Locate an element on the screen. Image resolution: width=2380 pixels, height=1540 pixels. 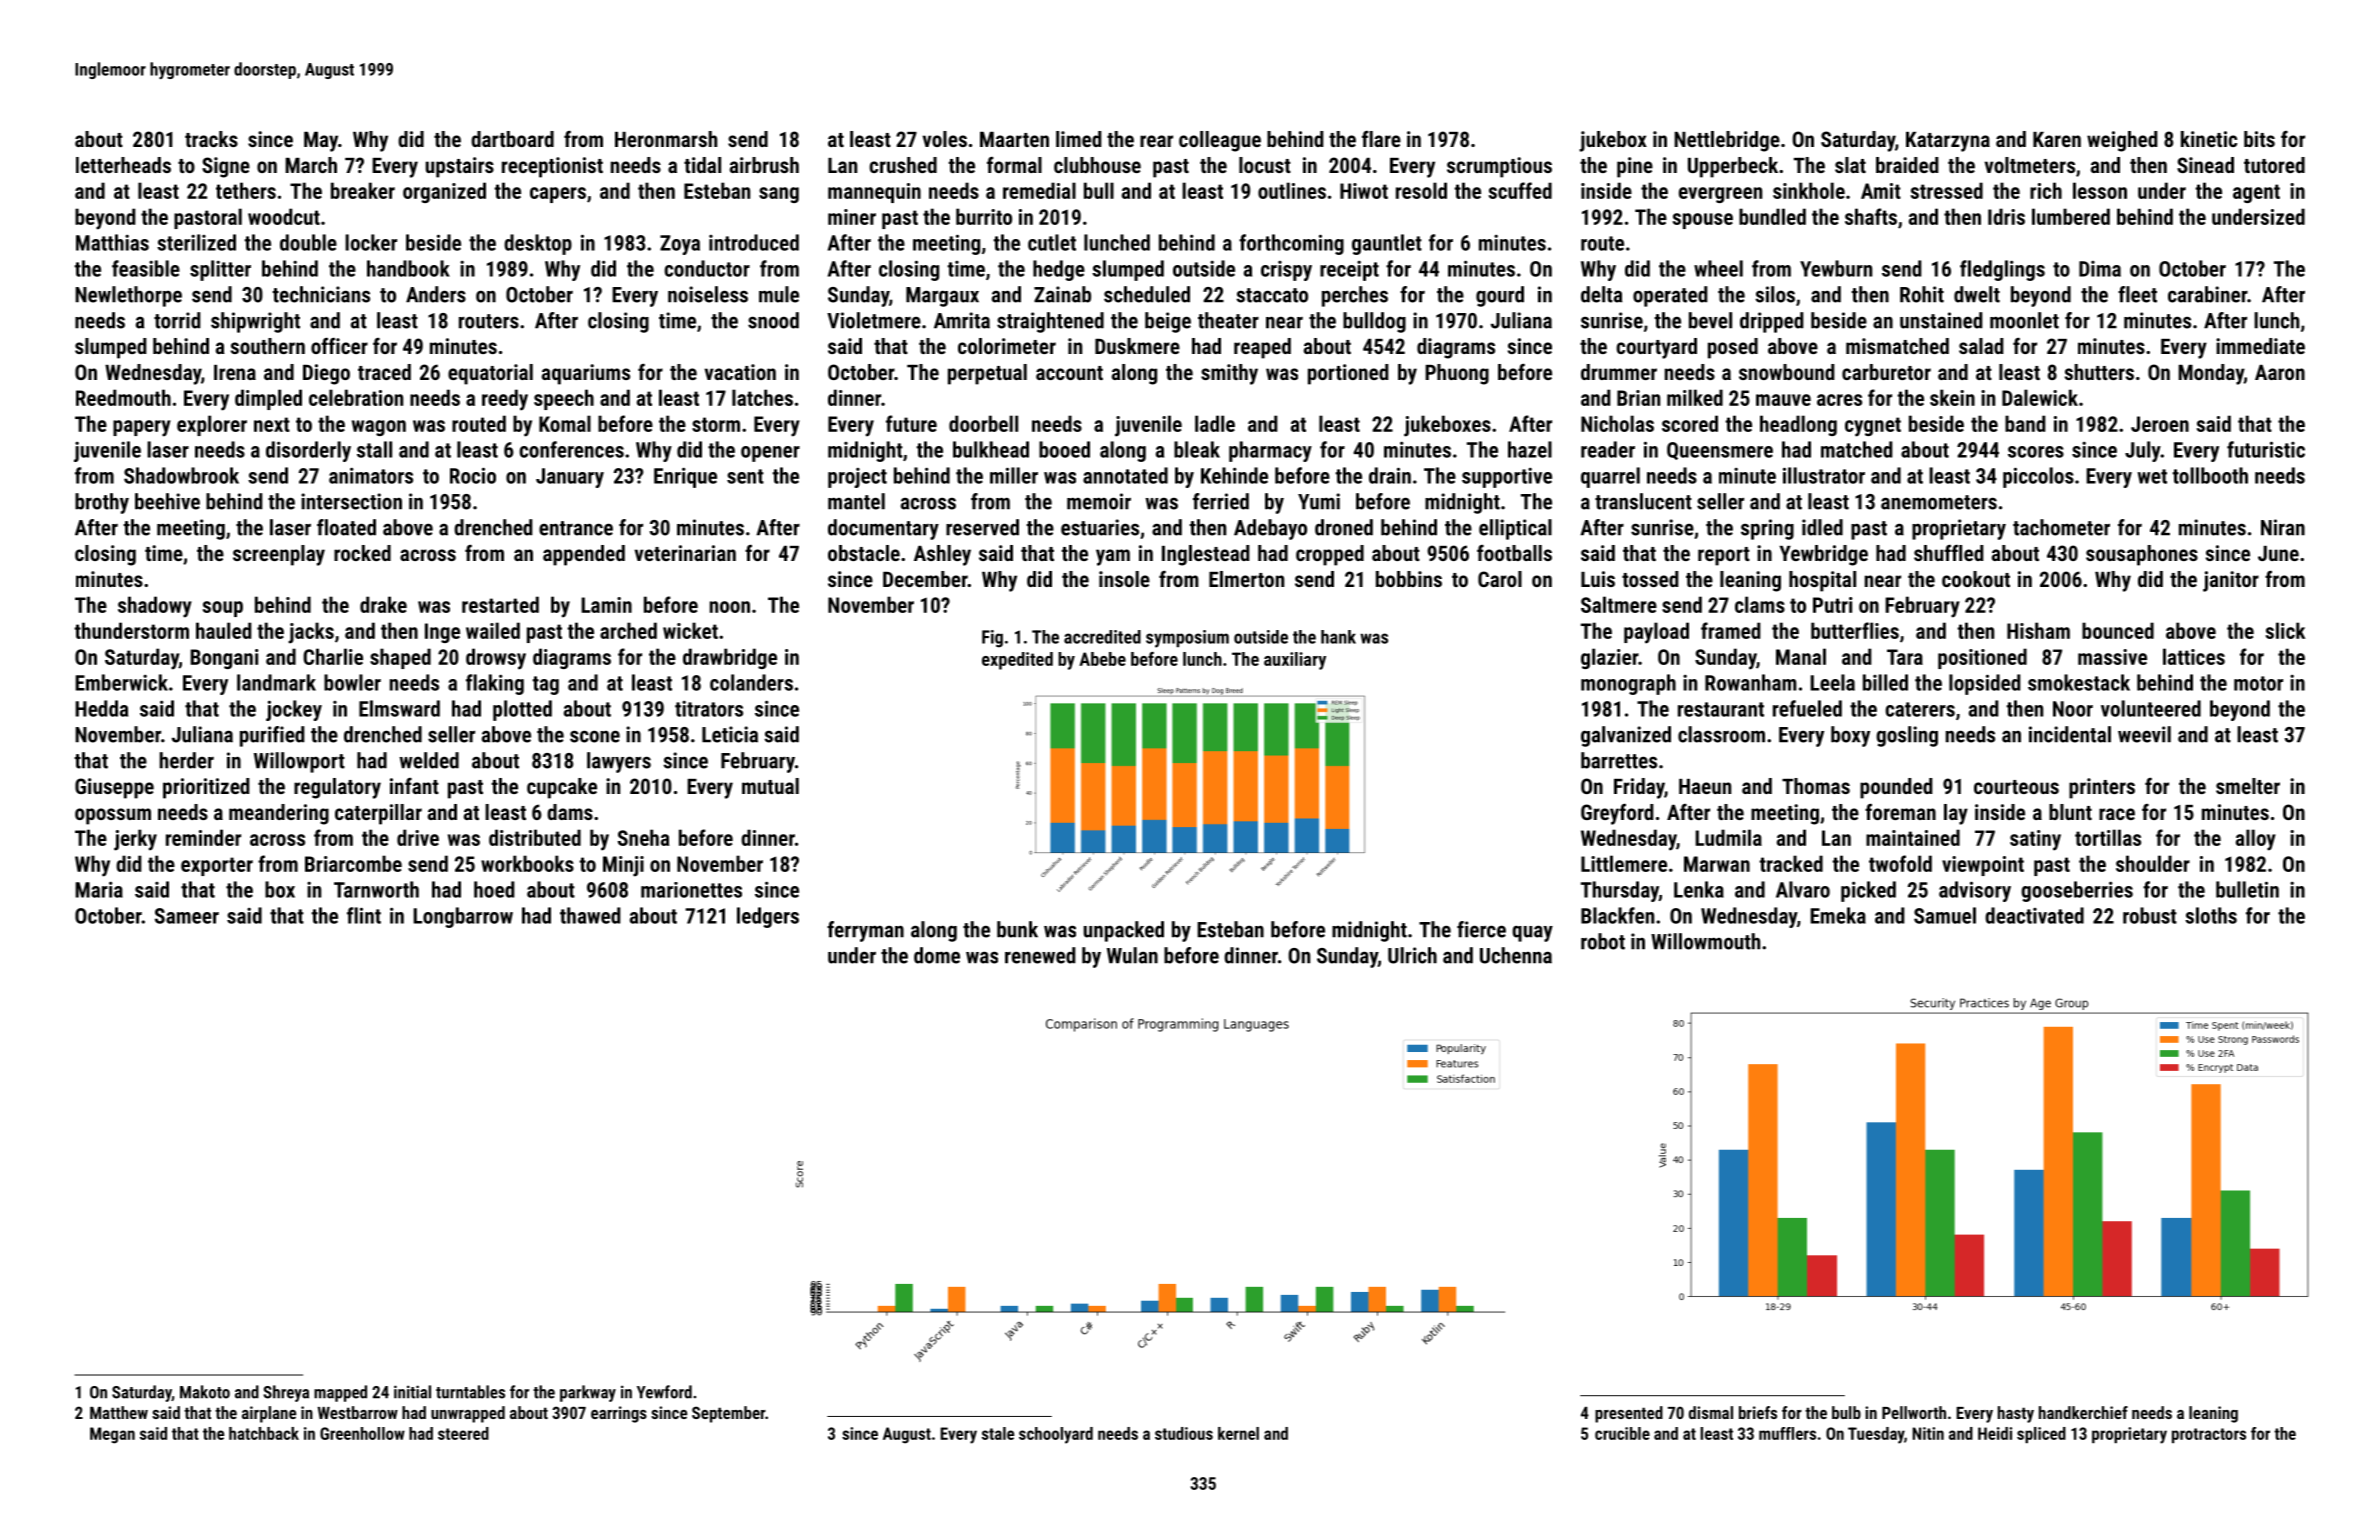
hospital is located at coordinates (1822, 581).
